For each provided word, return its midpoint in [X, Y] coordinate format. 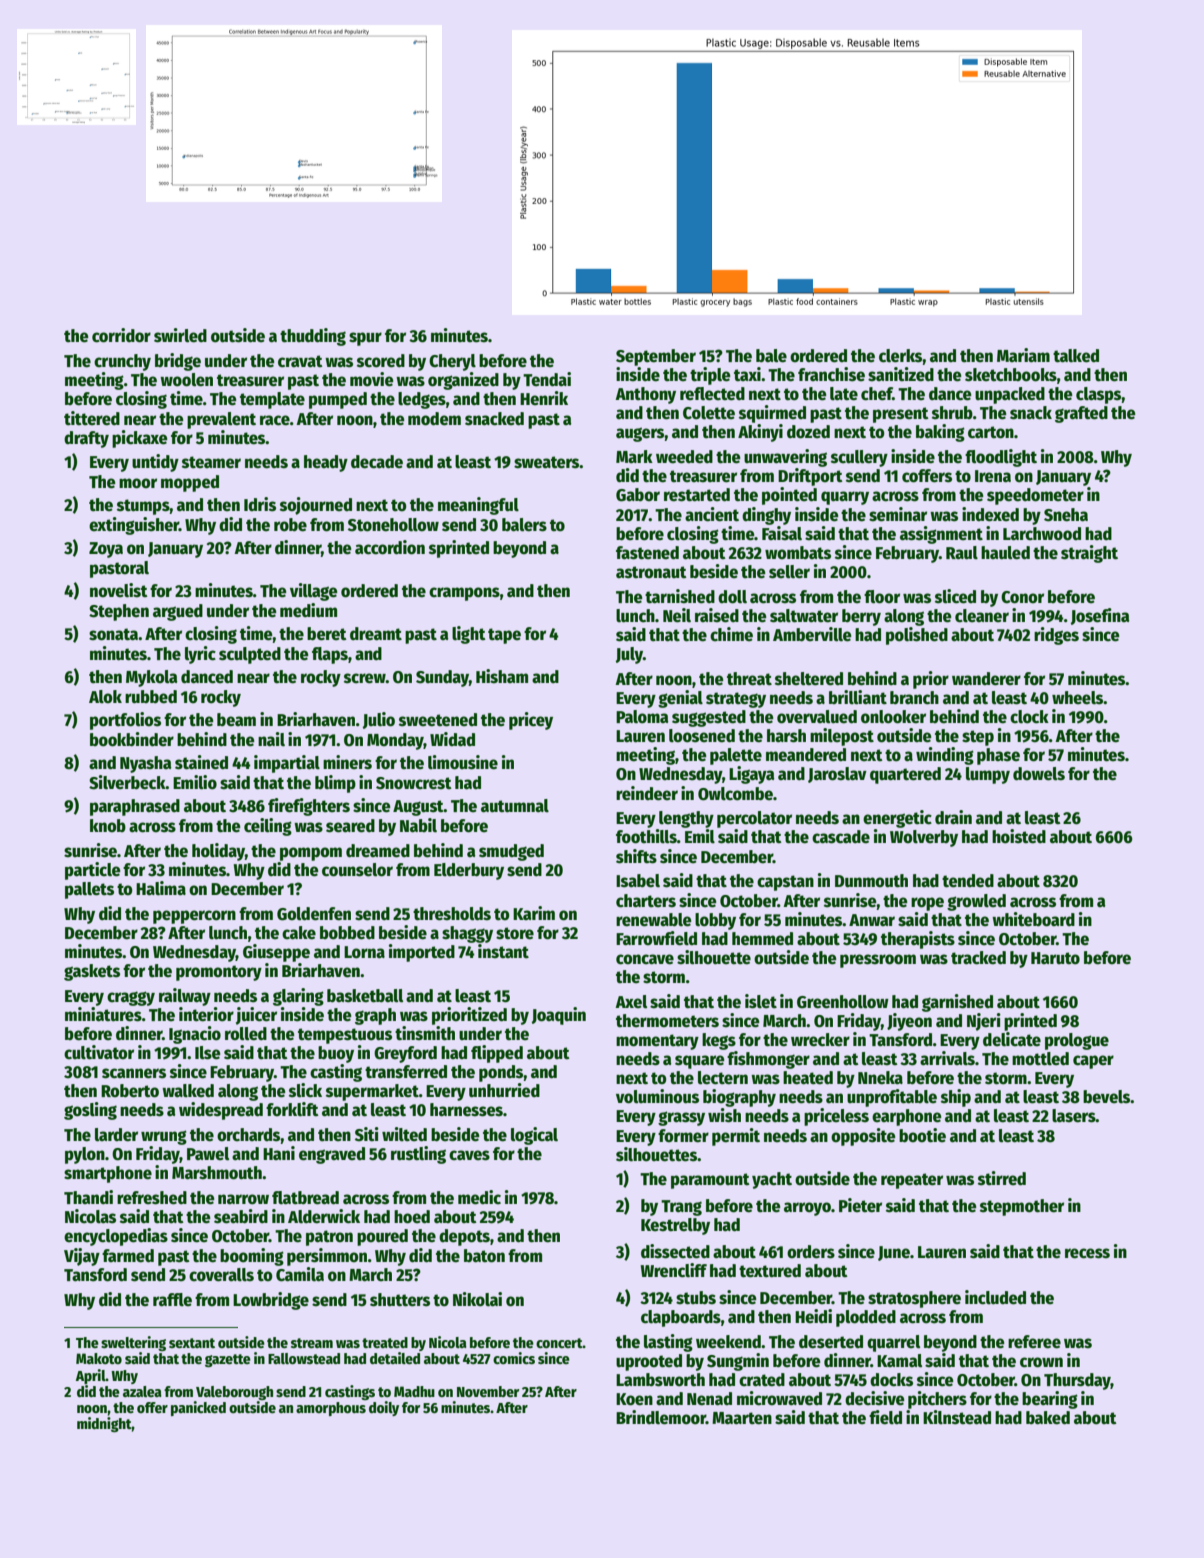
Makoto [99, 1358]
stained [201, 762]
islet [761, 1001]
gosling [90, 1111]
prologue [1077, 1041]
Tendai [547, 379]
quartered [905, 775]
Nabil [418, 825]
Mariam [1023, 355]
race [275, 420]
